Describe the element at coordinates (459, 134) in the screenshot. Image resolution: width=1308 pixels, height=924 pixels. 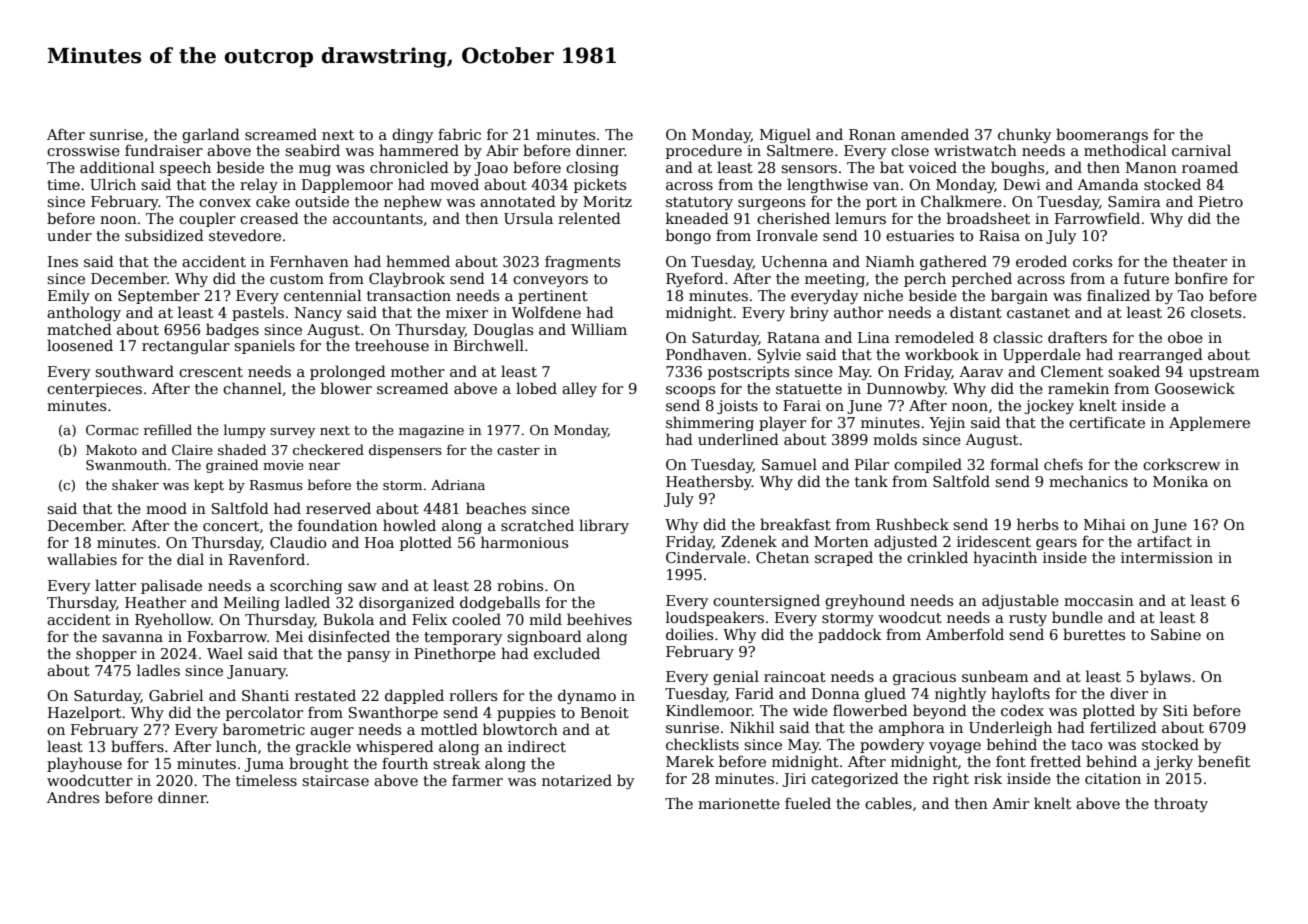
I see `fabric` at that location.
